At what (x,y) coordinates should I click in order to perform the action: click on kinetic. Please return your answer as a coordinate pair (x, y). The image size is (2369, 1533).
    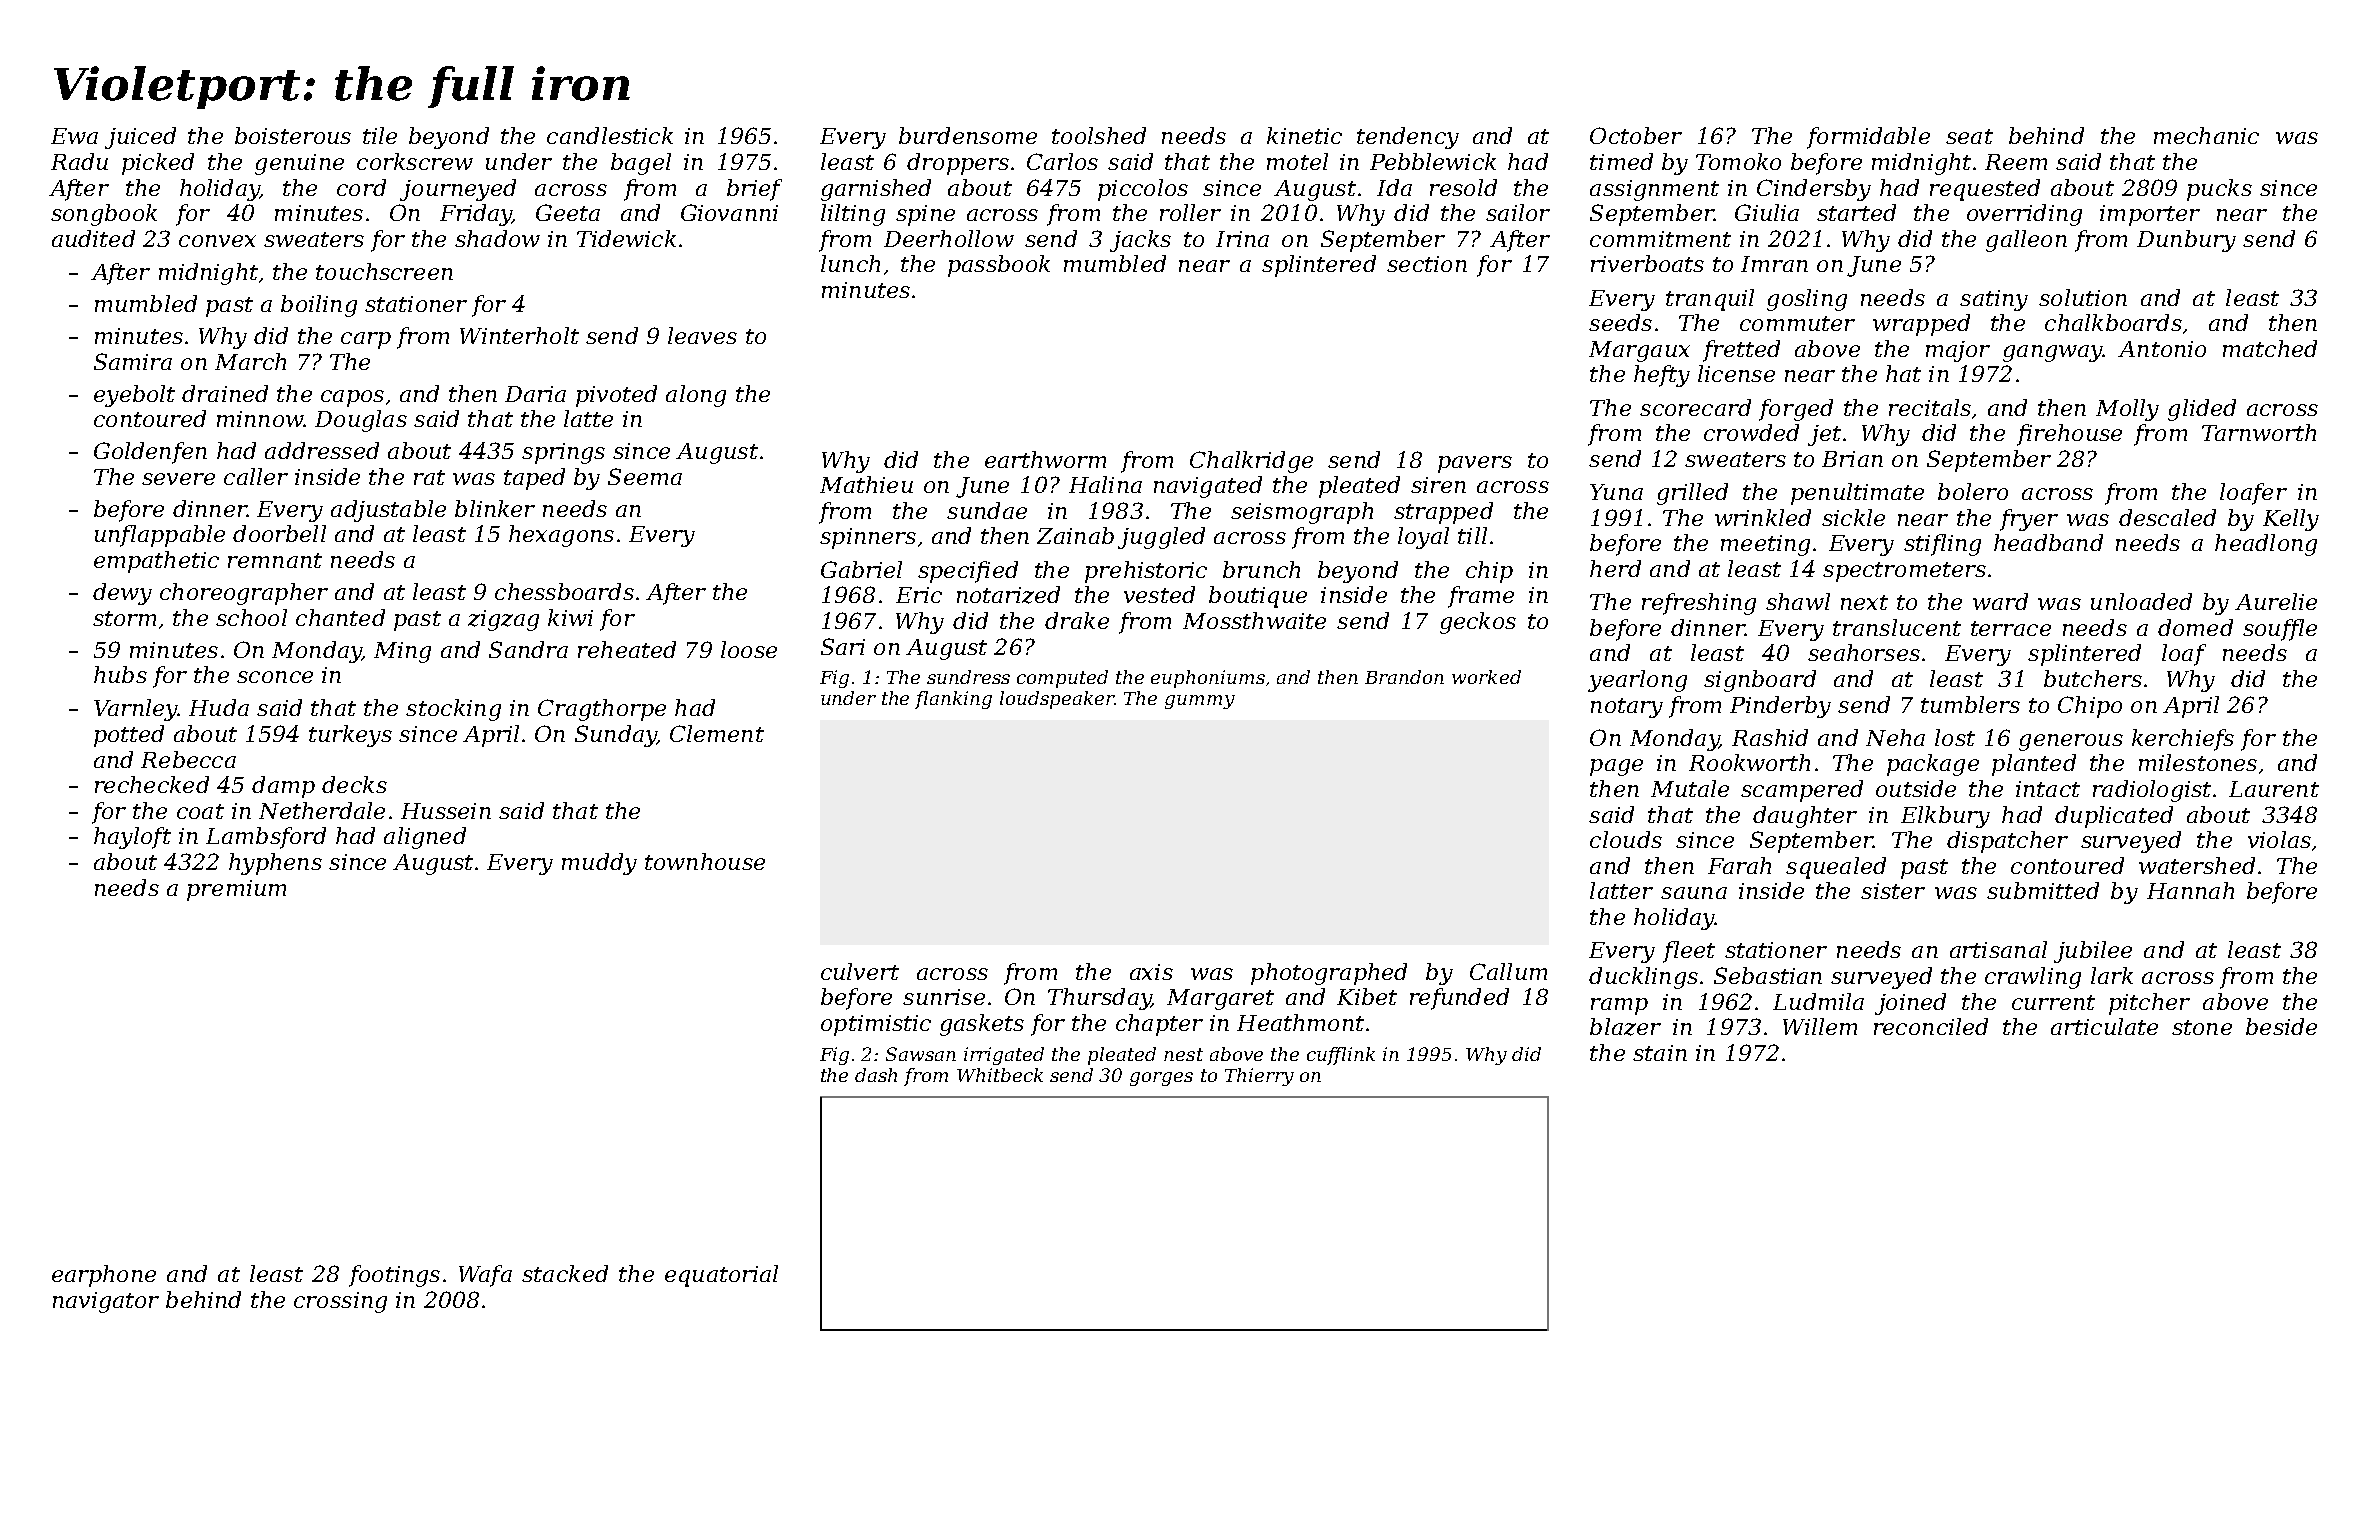
    Looking at the image, I should click on (1304, 135).
